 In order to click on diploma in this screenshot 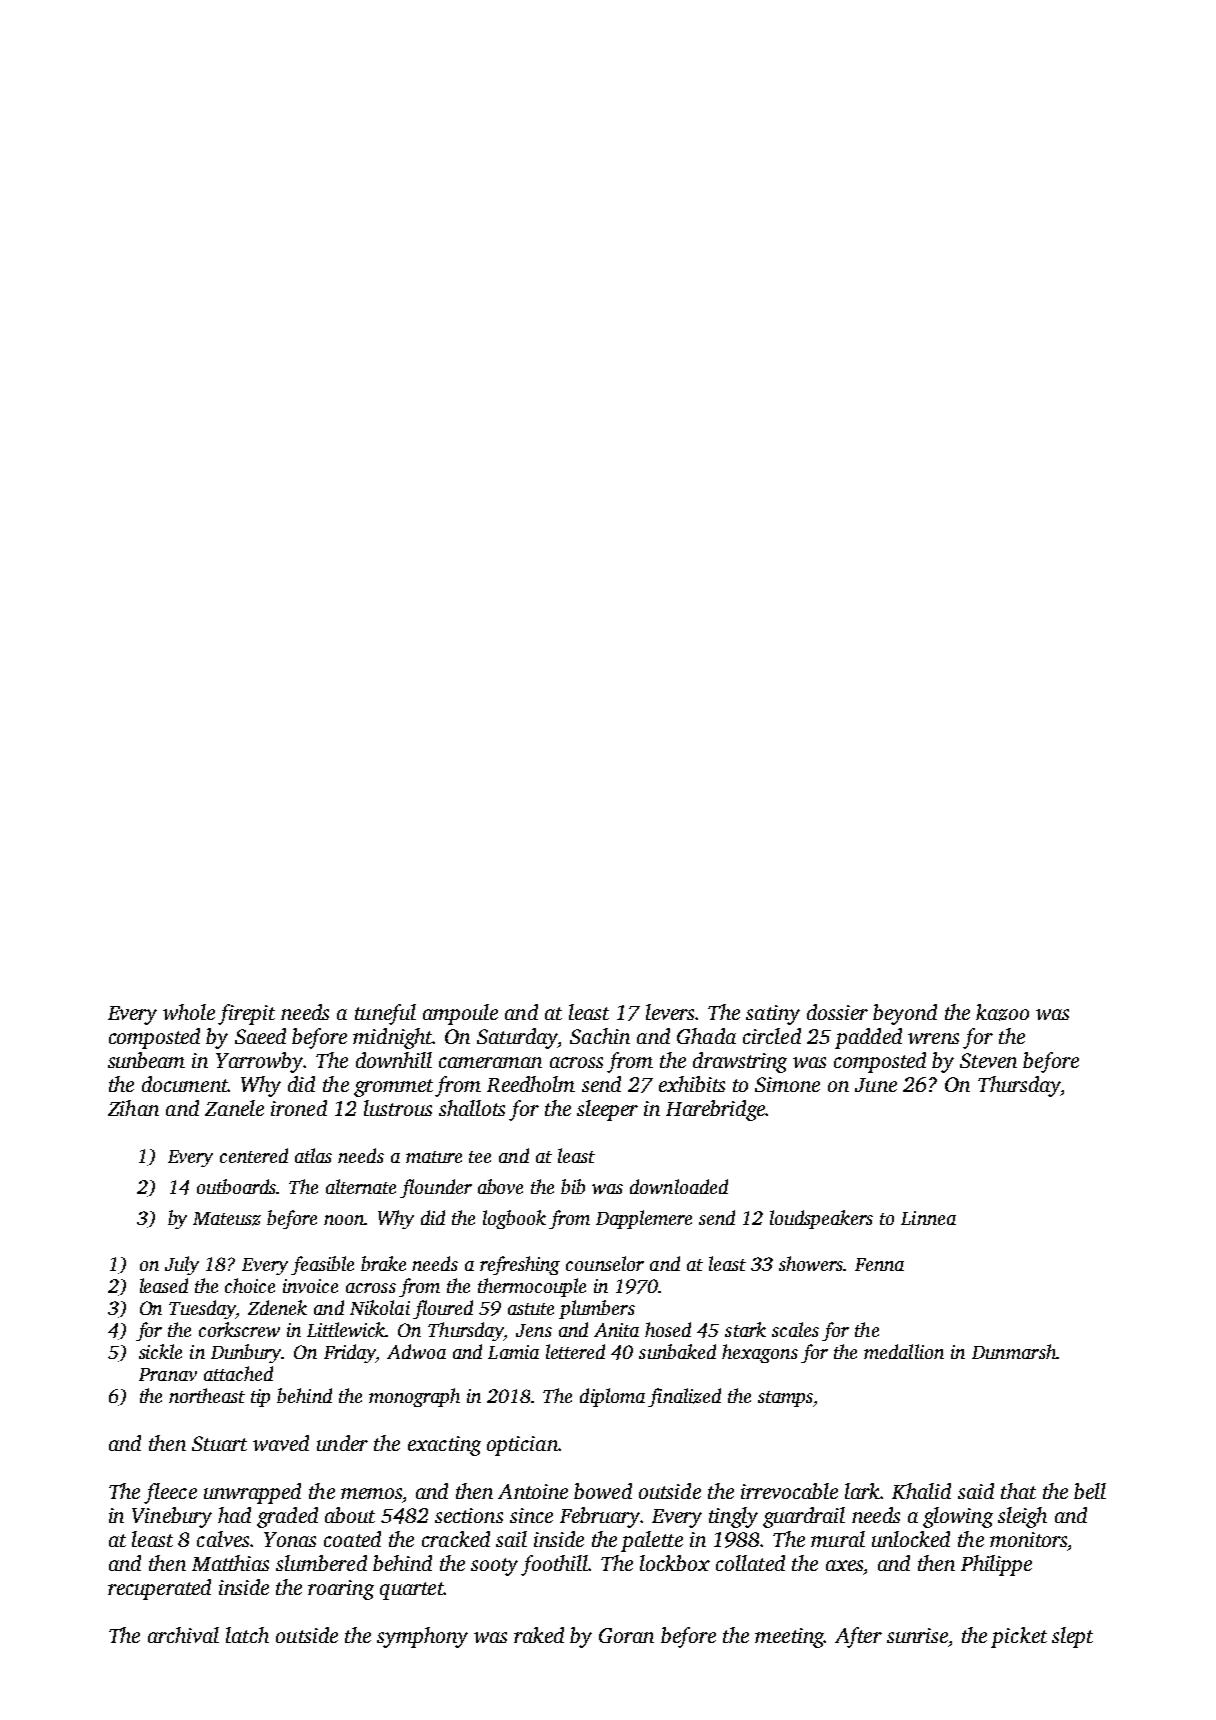, I will do `click(612, 1397)`.
